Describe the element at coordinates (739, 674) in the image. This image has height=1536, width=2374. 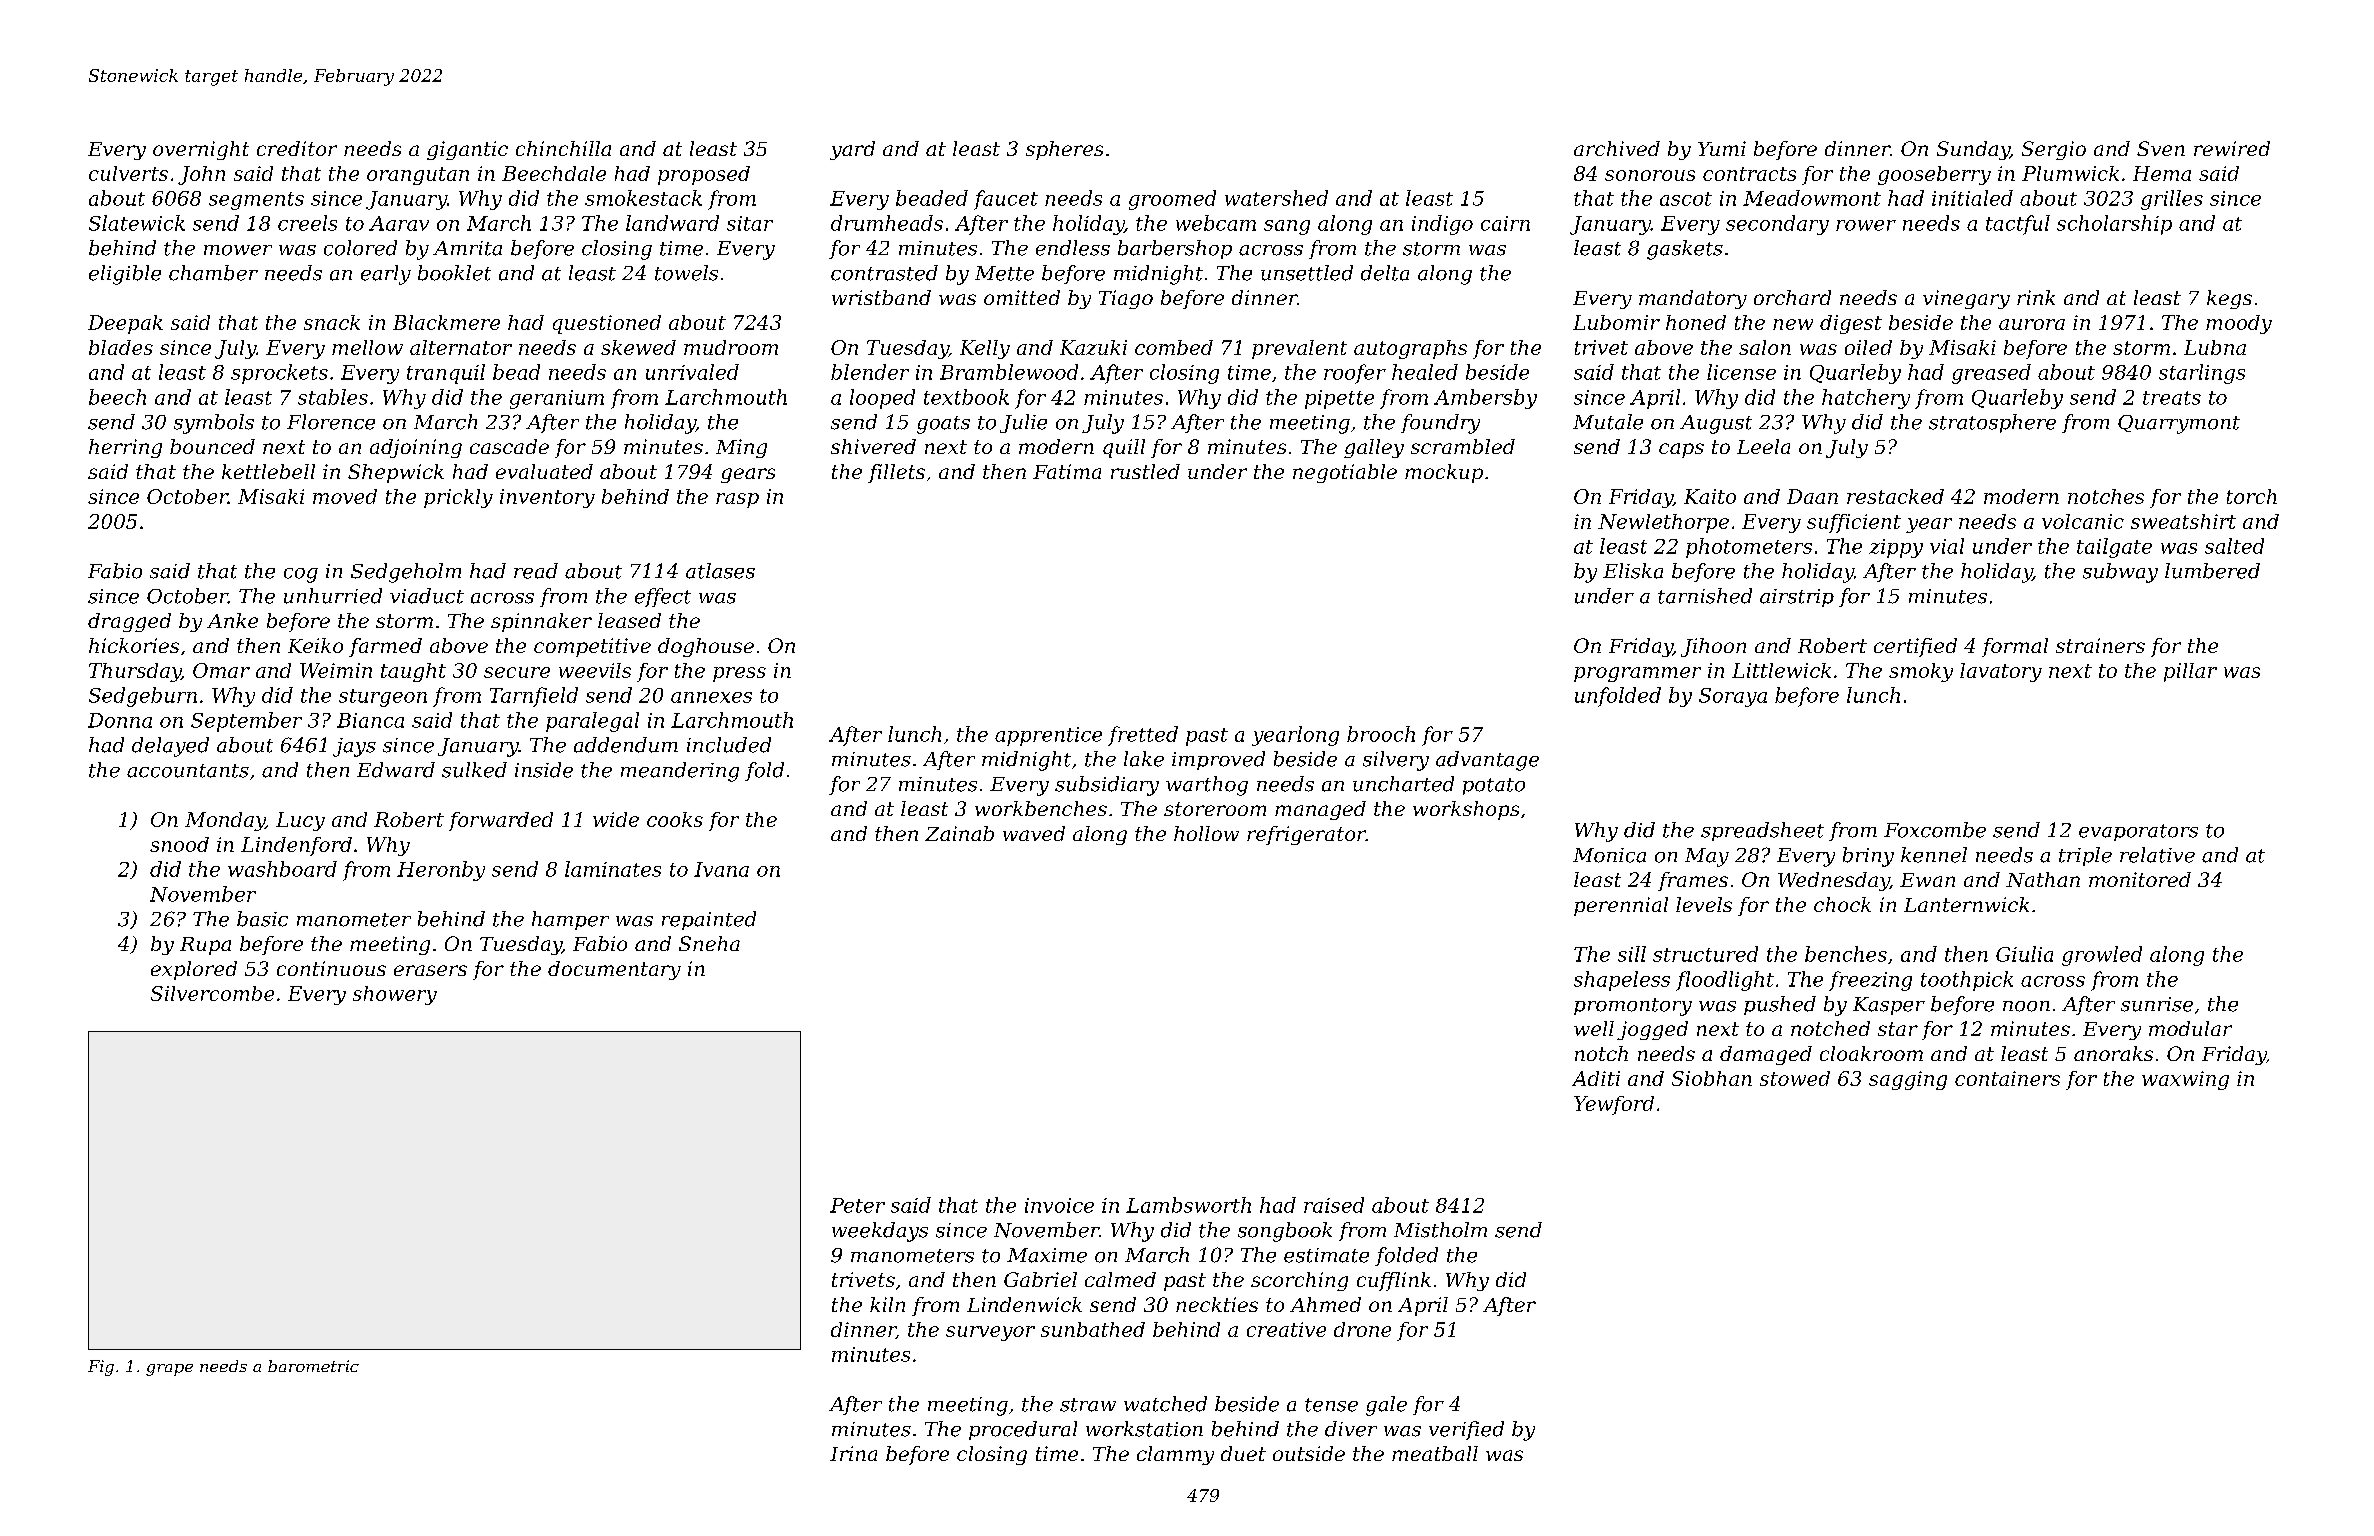
I see `press` at that location.
